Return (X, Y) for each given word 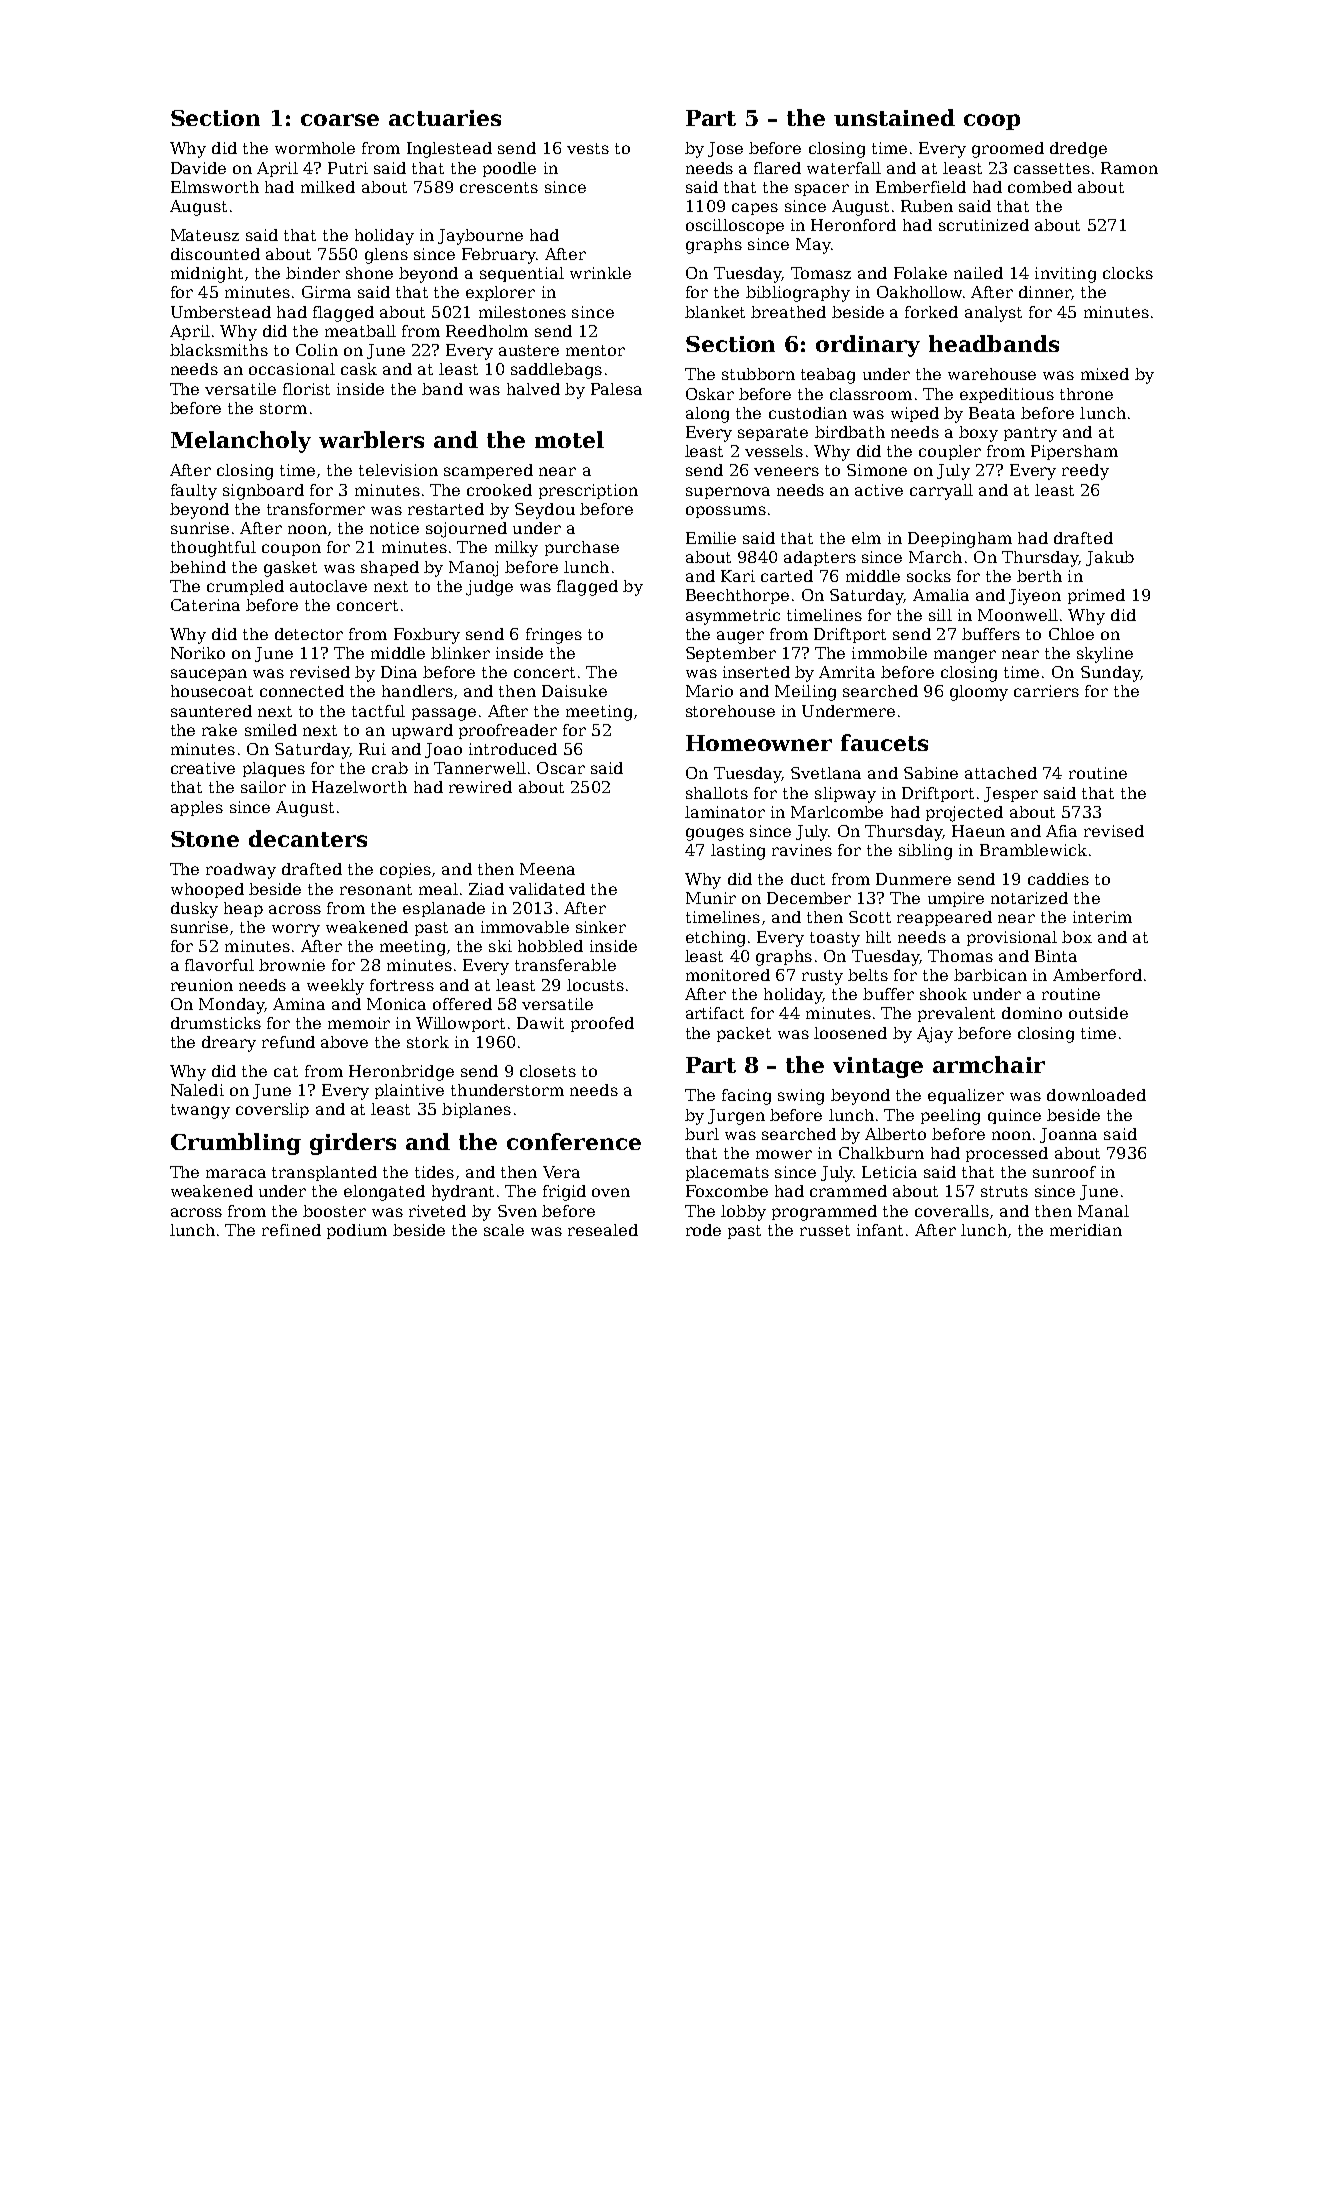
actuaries (445, 118)
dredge (1078, 150)
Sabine (931, 773)
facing (746, 1097)
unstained (894, 117)
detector (309, 634)
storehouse (730, 711)
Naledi (197, 1090)
